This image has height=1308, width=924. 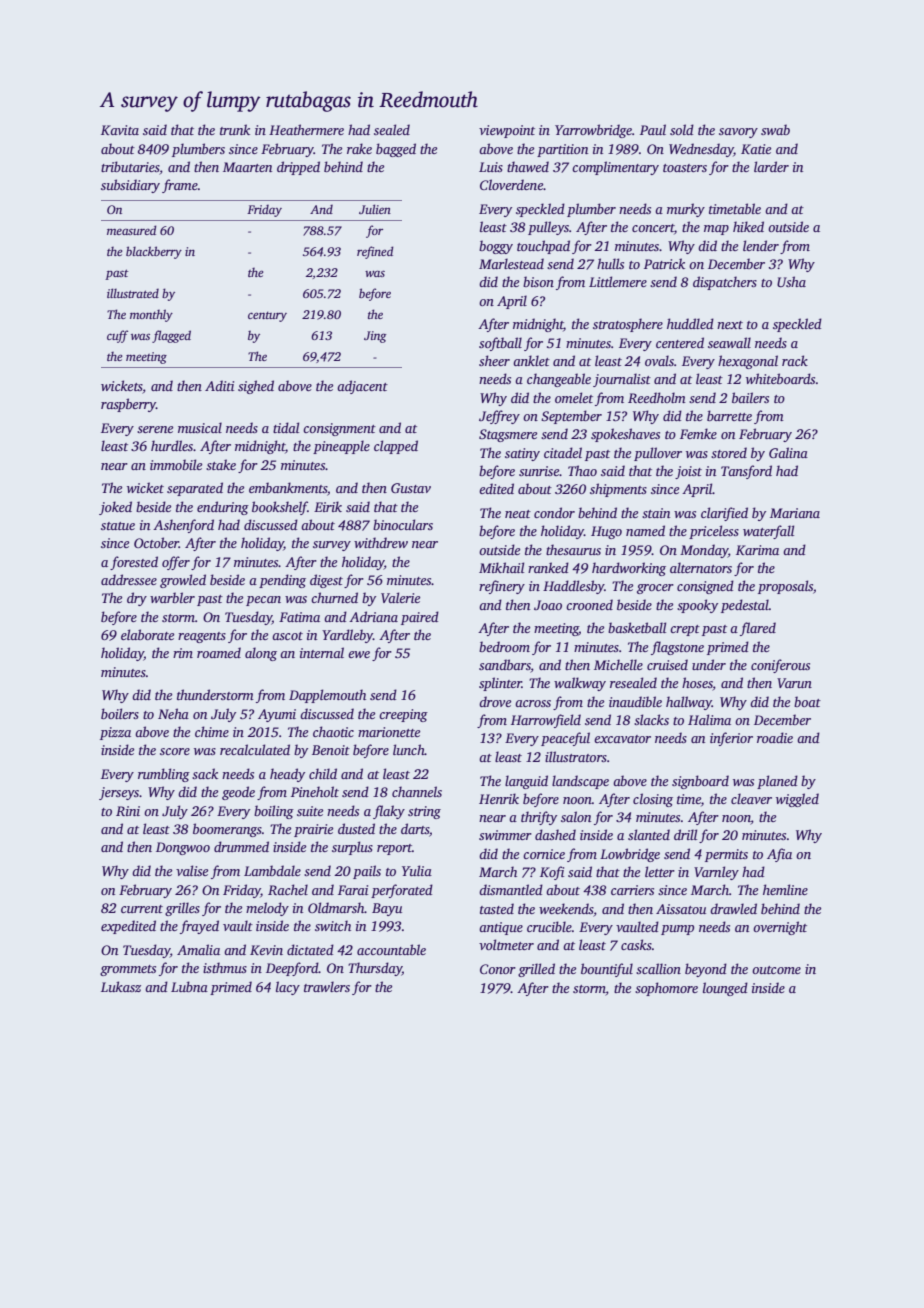 I want to click on viewpoint, so click(x=507, y=131).
